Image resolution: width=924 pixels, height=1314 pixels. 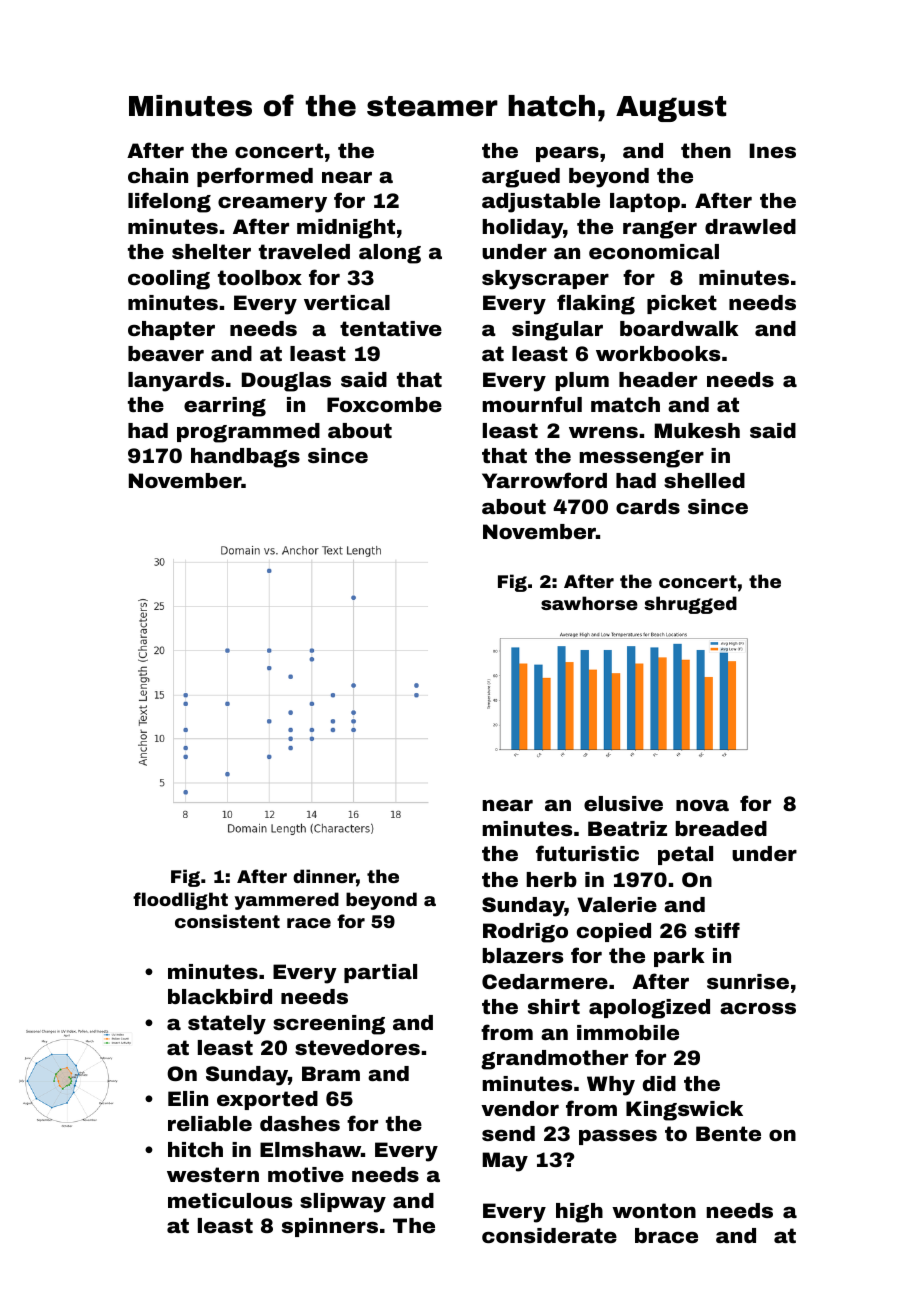 I want to click on floodlight, so click(x=180, y=901).
